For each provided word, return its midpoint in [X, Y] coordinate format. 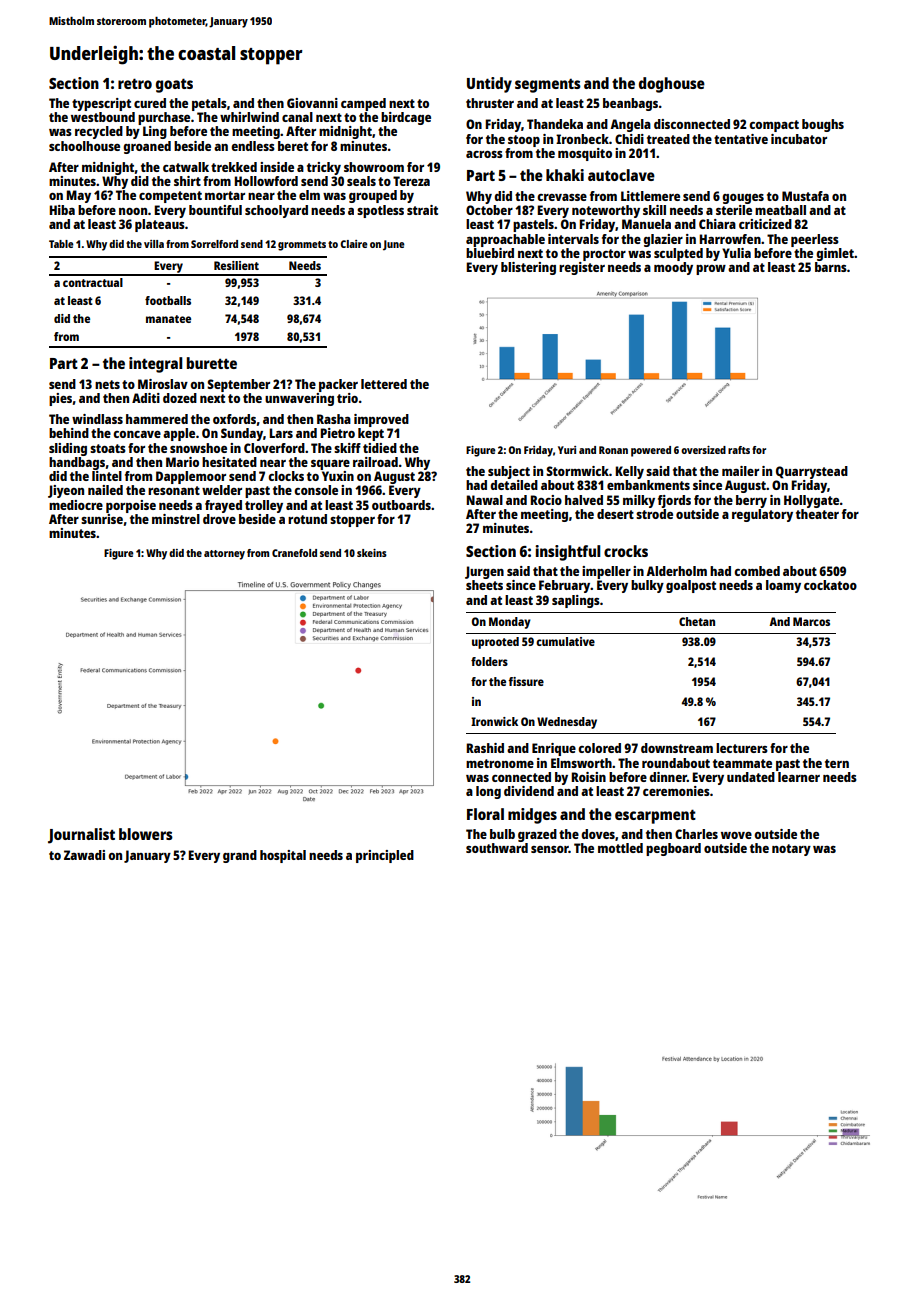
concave [137, 434]
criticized [765, 224]
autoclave [621, 175]
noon [133, 211]
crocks [626, 551]
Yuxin [338, 476]
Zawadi [84, 855]
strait [422, 210]
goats [174, 85]
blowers [146, 834]
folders [489, 661]
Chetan [697, 621]
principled [385, 856]
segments [548, 86]
